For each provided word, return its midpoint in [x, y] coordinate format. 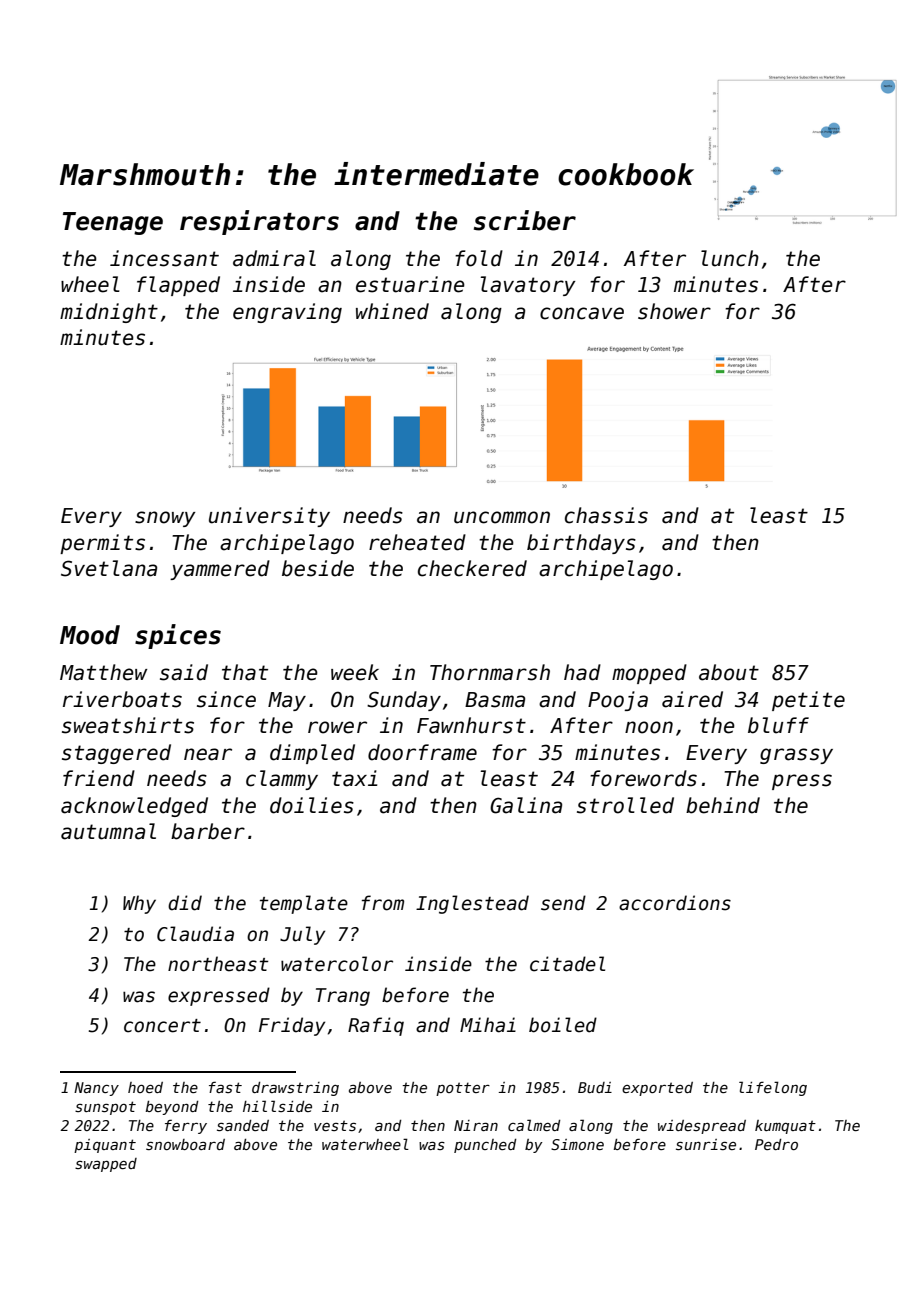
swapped [106, 1165]
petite [808, 701]
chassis [606, 515]
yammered [220, 570]
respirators [259, 222]
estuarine [410, 284]
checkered [472, 568]
